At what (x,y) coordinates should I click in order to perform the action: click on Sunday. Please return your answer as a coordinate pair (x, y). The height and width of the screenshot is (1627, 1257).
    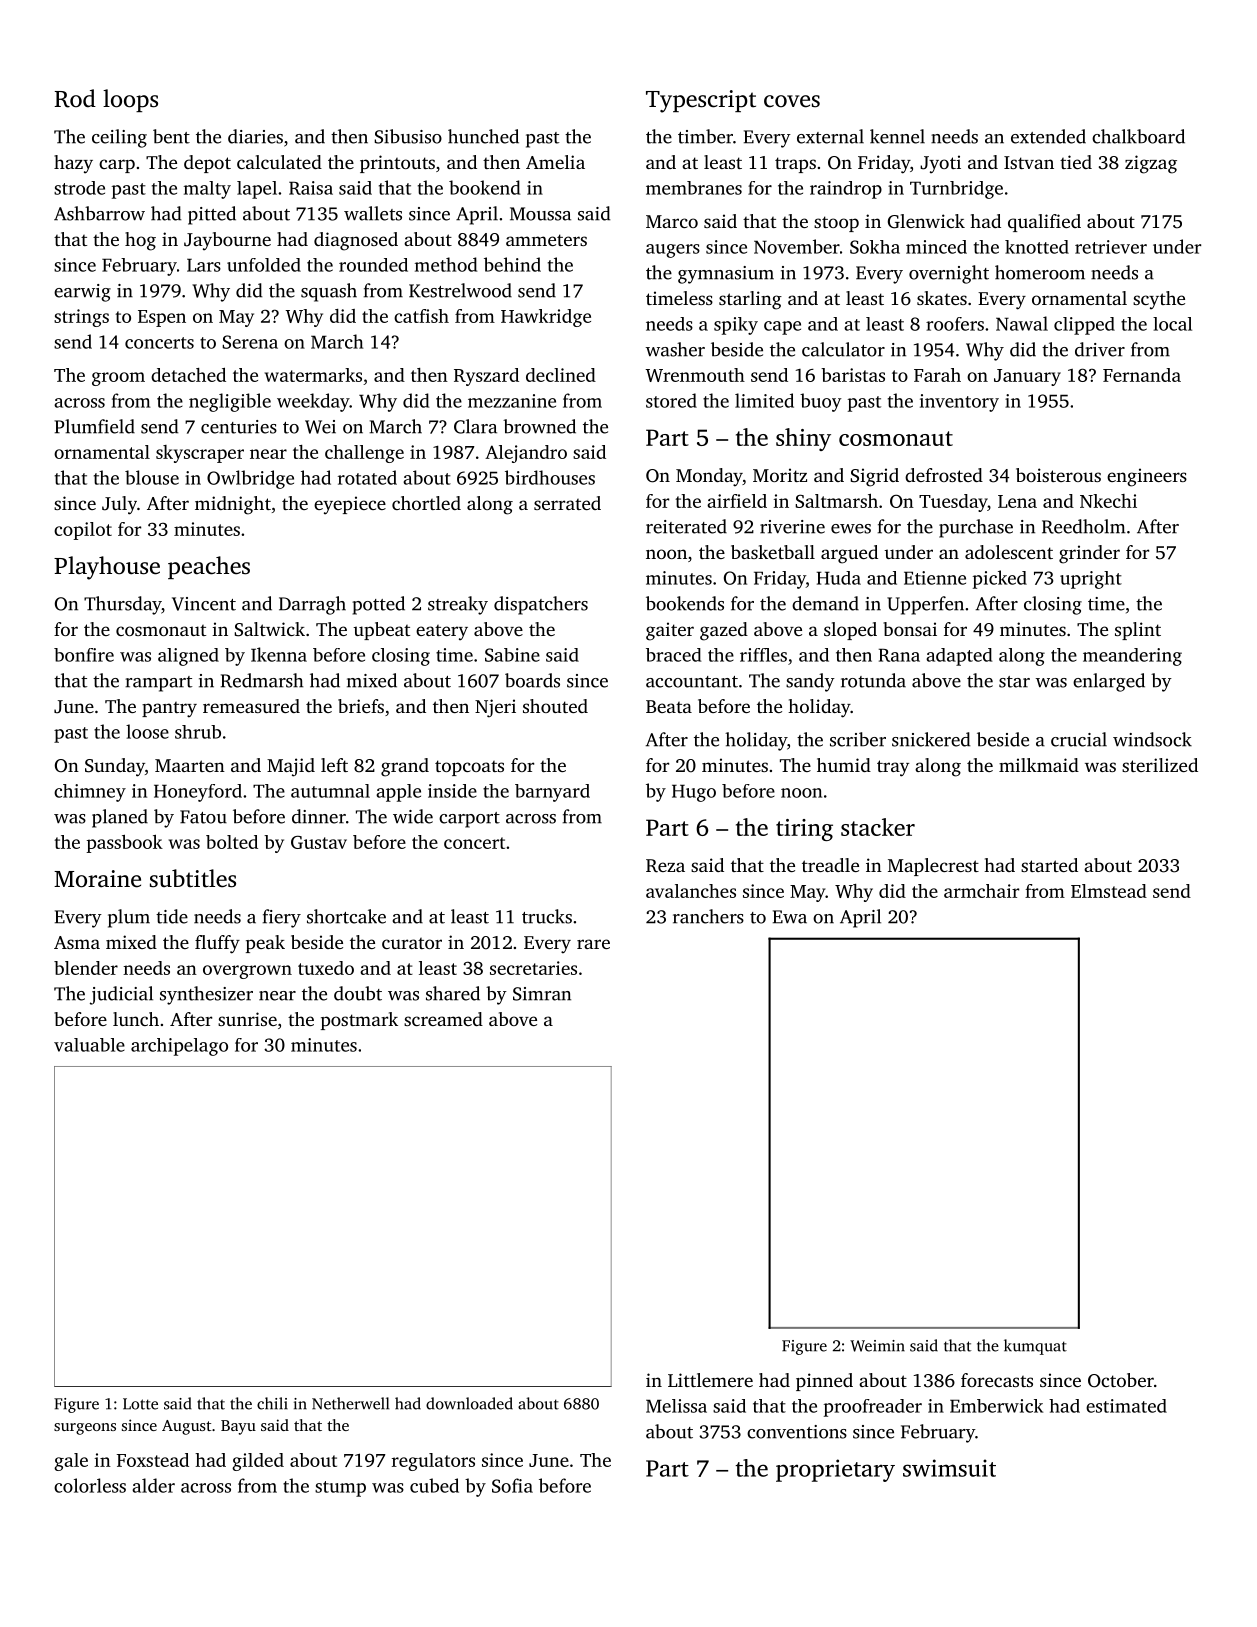
    Looking at the image, I should click on (115, 767).
